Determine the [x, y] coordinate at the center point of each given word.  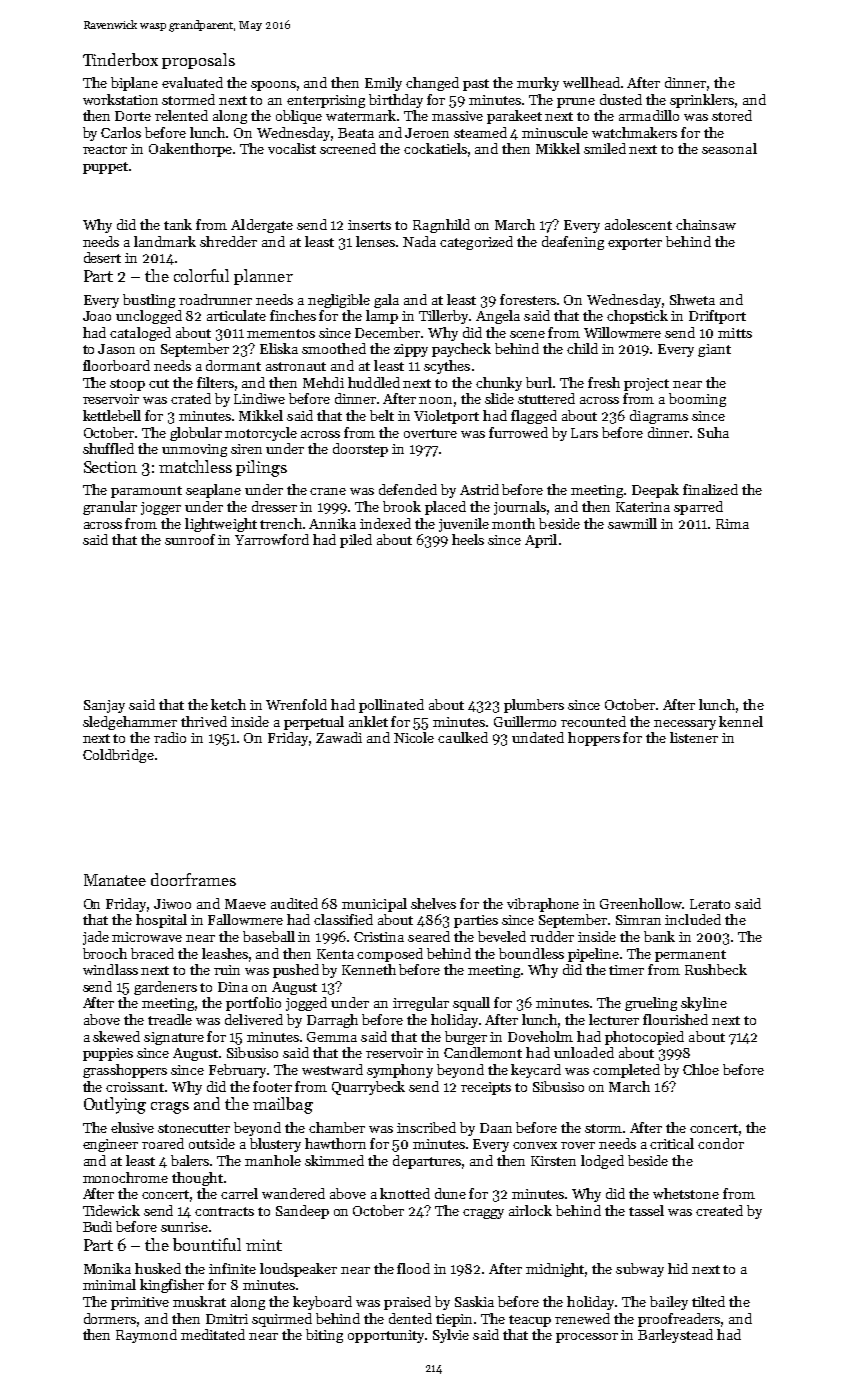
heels [468, 539]
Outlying [115, 1105]
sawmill [632, 523]
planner [263, 277]
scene [527, 334]
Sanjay [104, 706]
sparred [698, 508]
